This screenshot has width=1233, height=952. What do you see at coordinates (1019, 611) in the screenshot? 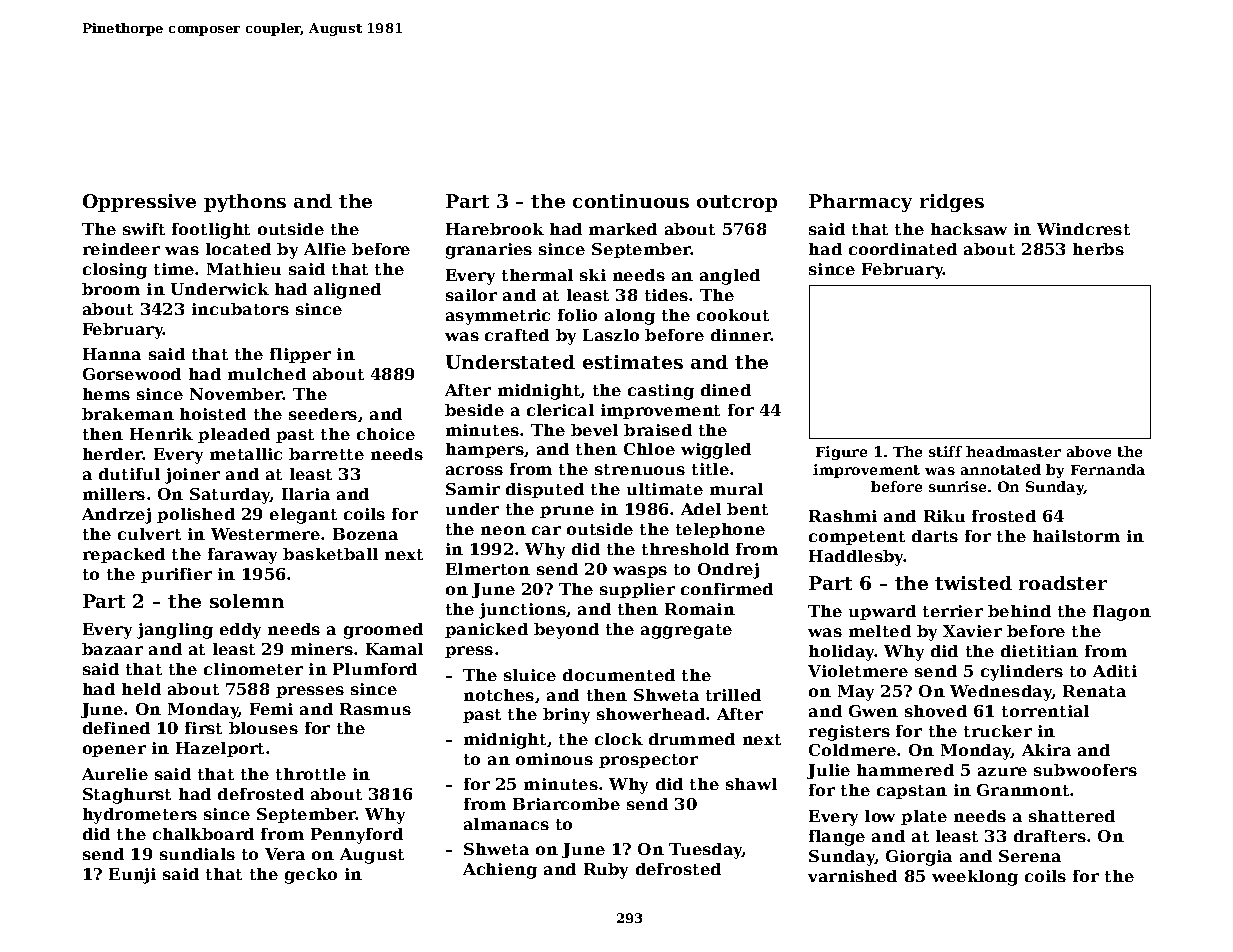
I see `behind` at bounding box center [1019, 611].
